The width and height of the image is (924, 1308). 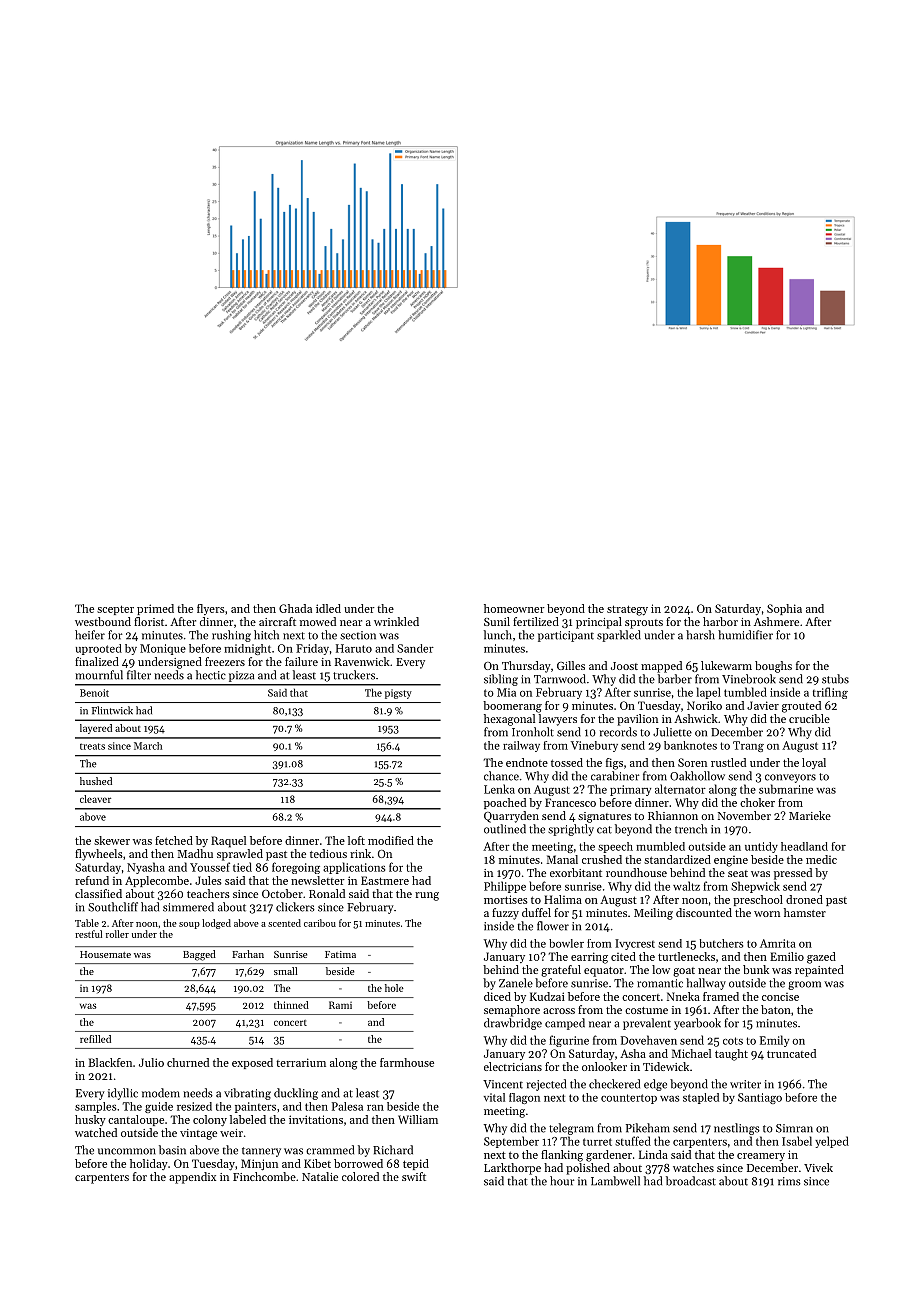 What do you see at coordinates (547, 996) in the image?
I see `Kudzai` at bounding box center [547, 996].
